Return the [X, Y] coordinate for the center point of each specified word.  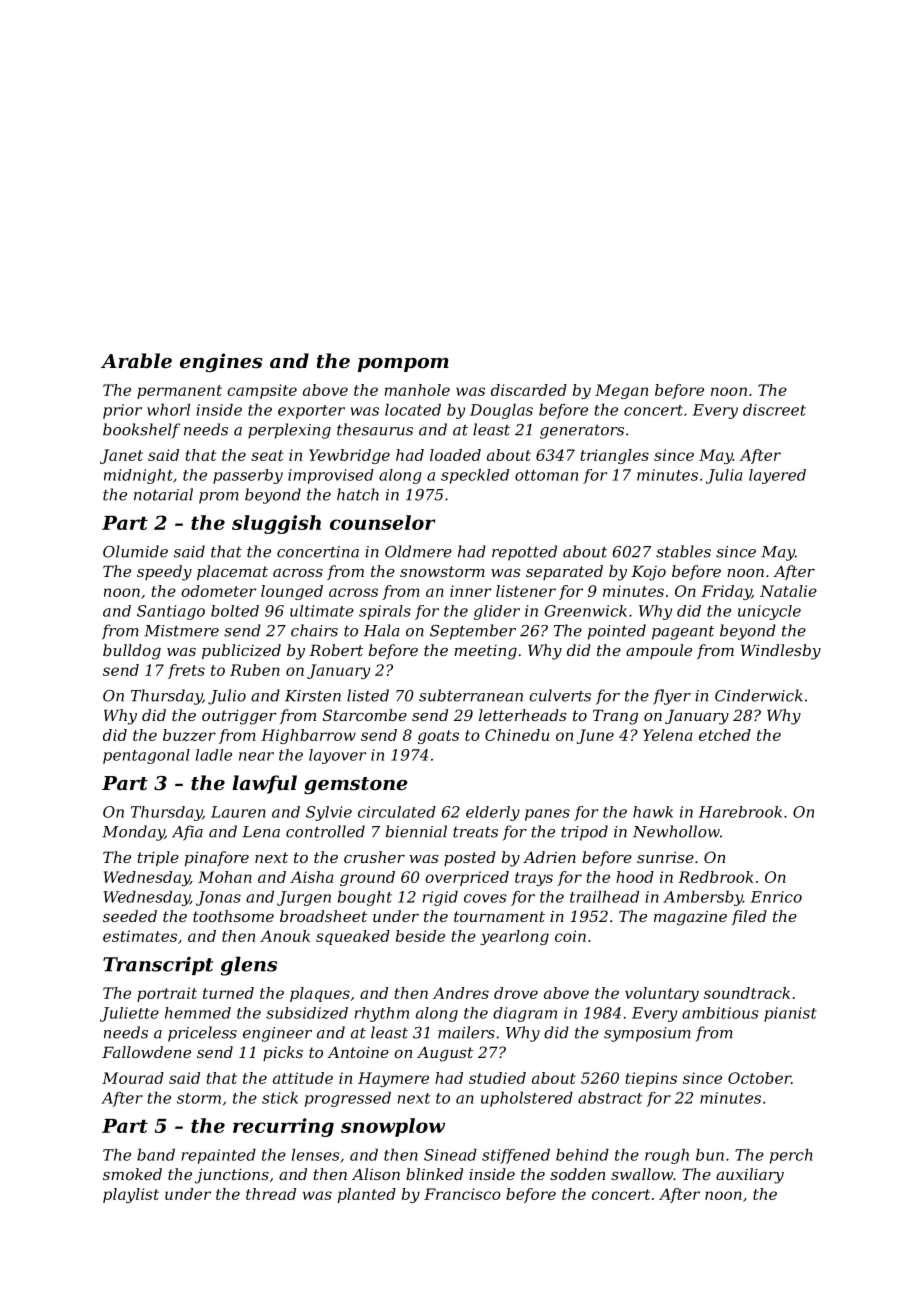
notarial [163, 494]
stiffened [516, 1156]
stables [683, 551]
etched [725, 735]
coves [485, 898]
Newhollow [676, 831]
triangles [615, 456]
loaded [455, 455]
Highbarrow [308, 736]
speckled [475, 476]
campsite [262, 391]
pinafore [217, 858]
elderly [493, 813]
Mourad [133, 1078]
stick [280, 1098]
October [759, 1078]
